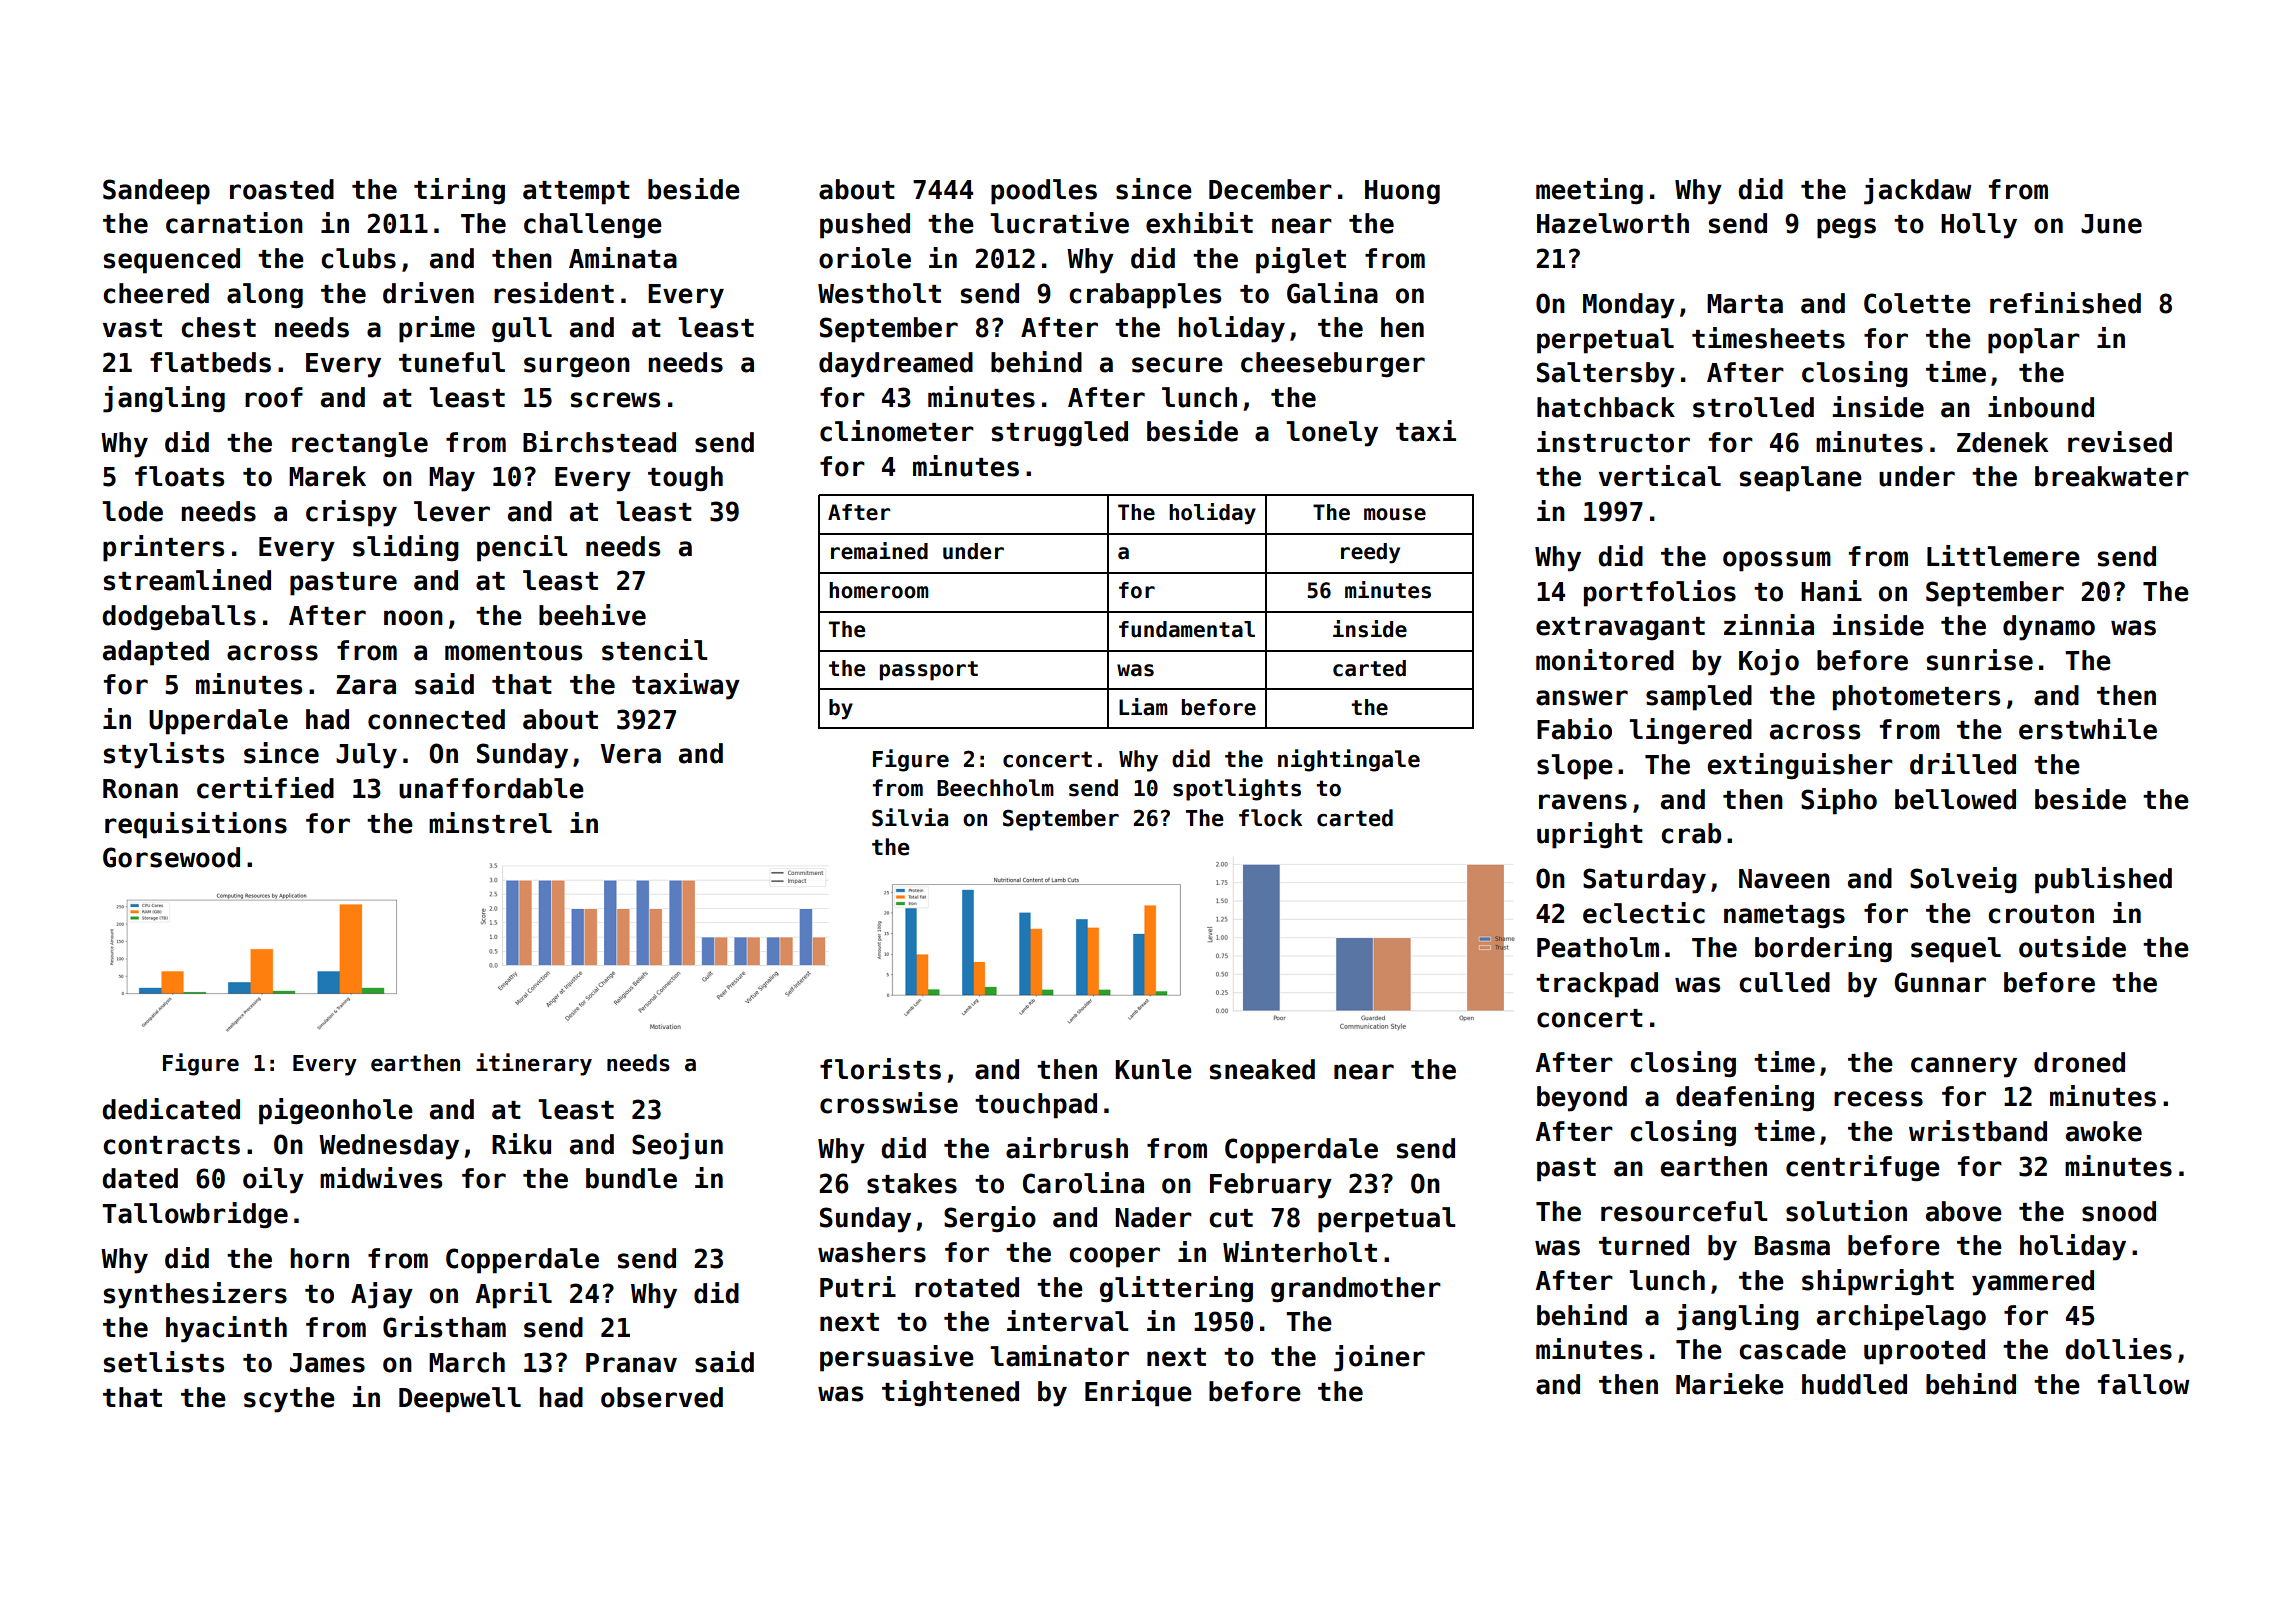  What do you see at coordinates (513, 651) in the screenshot?
I see `momentous` at bounding box center [513, 651].
